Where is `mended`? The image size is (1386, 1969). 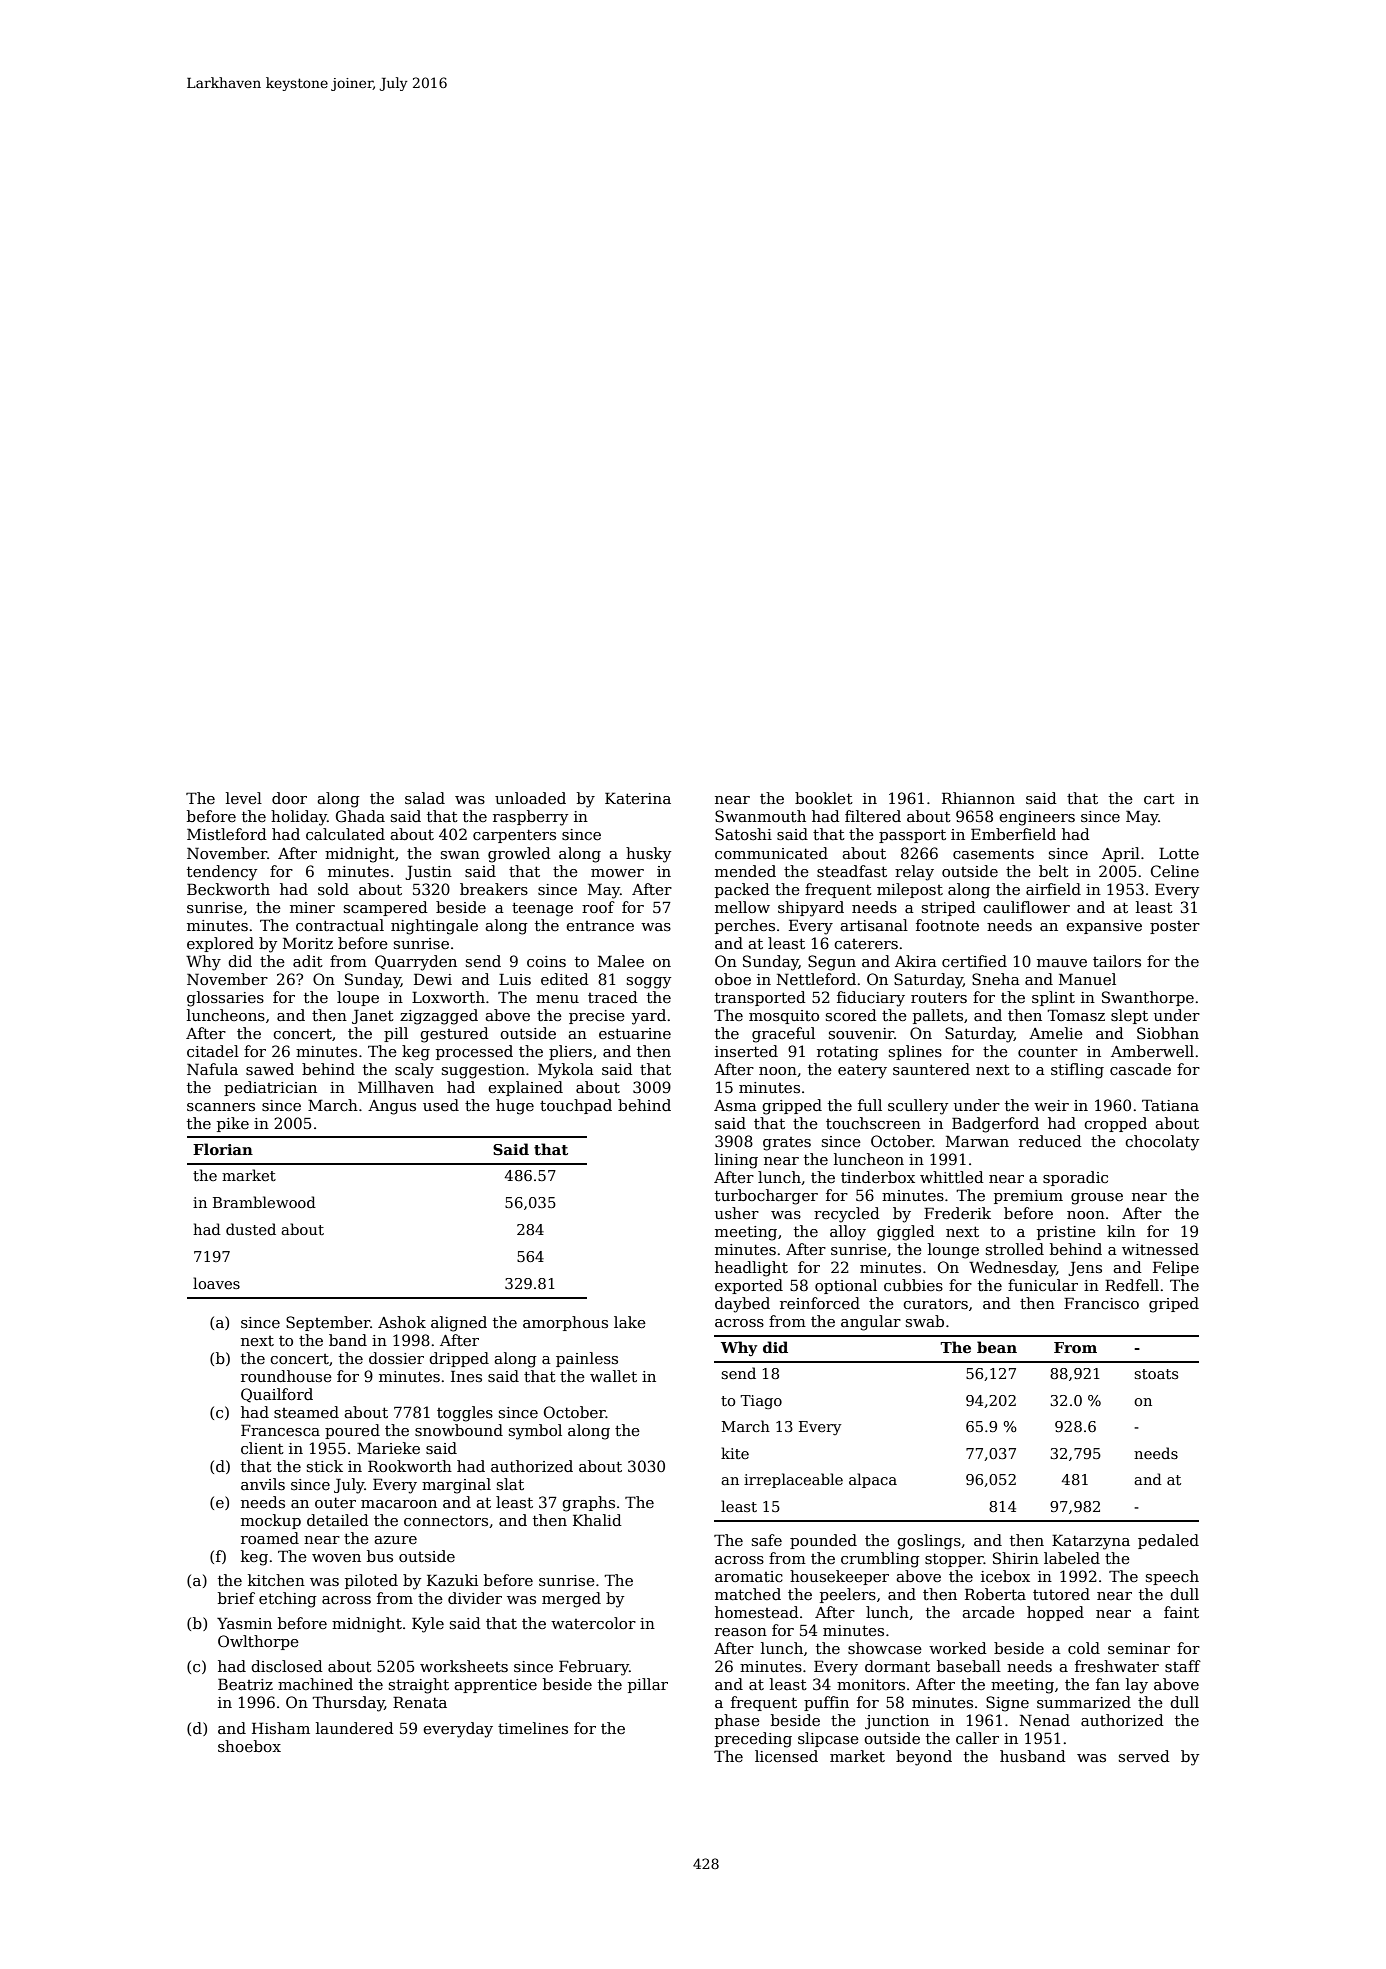
mended is located at coordinates (745, 871).
